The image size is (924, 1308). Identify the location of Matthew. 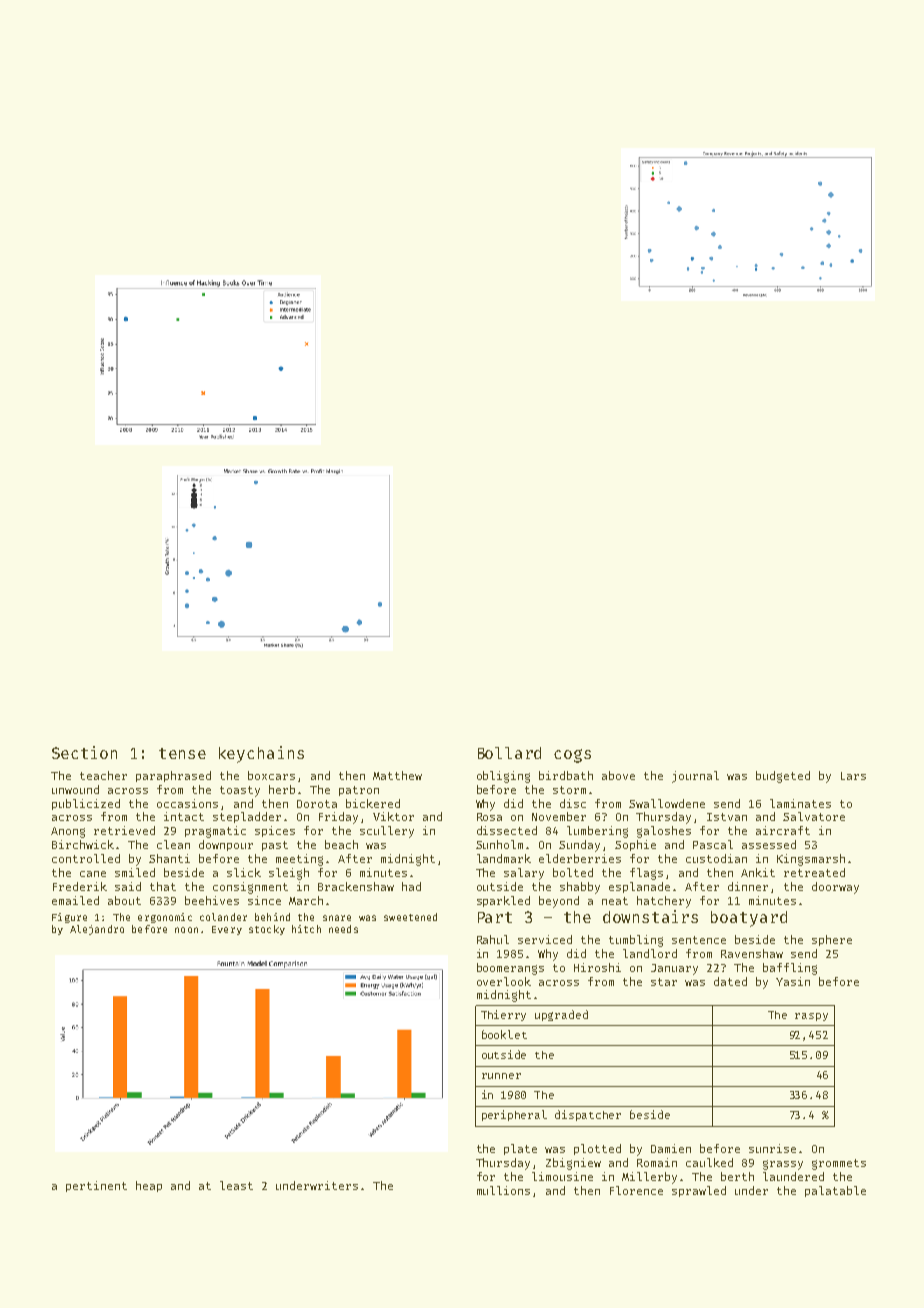
(397, 775).
